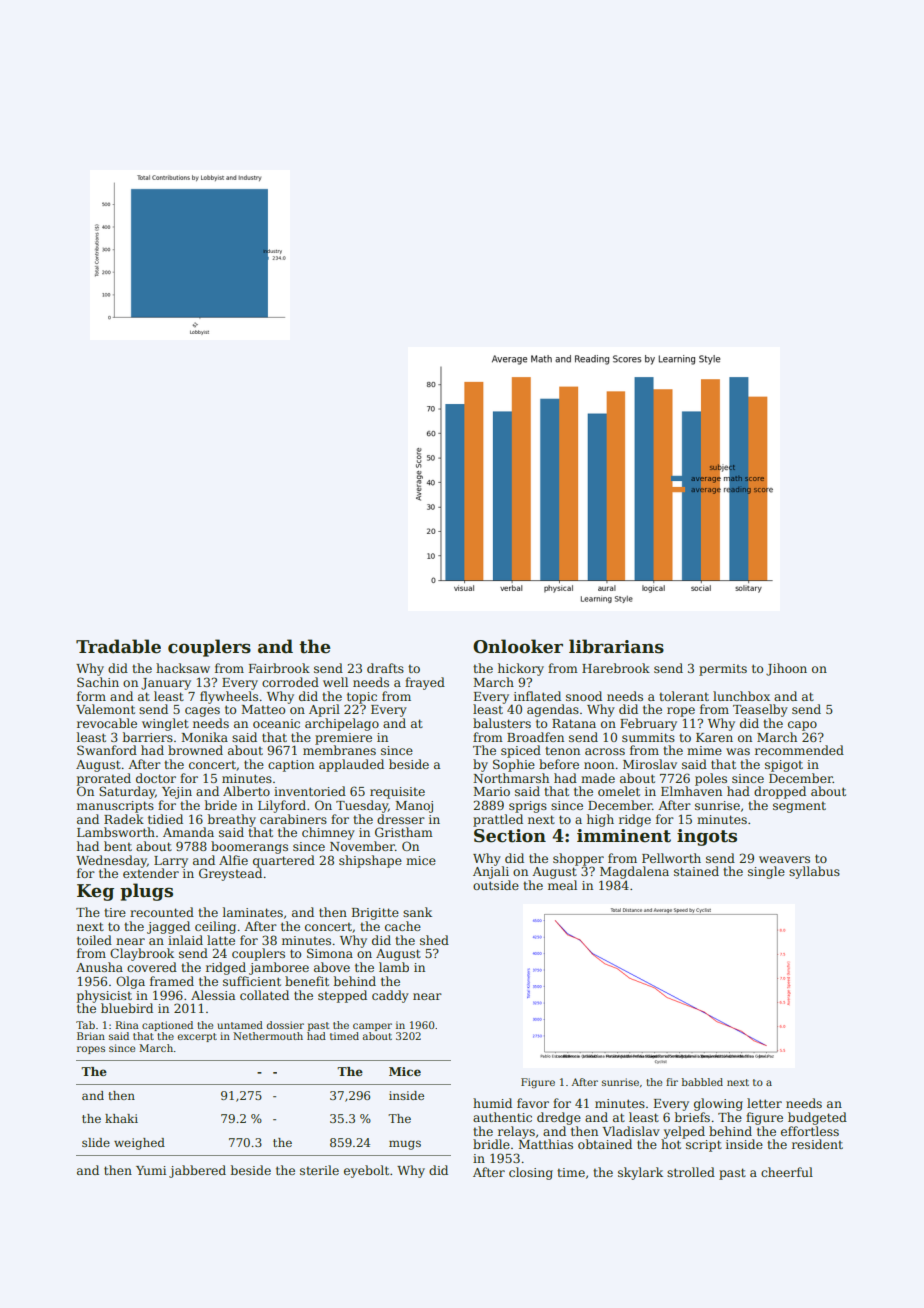  Describe the element at coordinates (252, 981) in the screenshot. I see `sufficient` at that location.
